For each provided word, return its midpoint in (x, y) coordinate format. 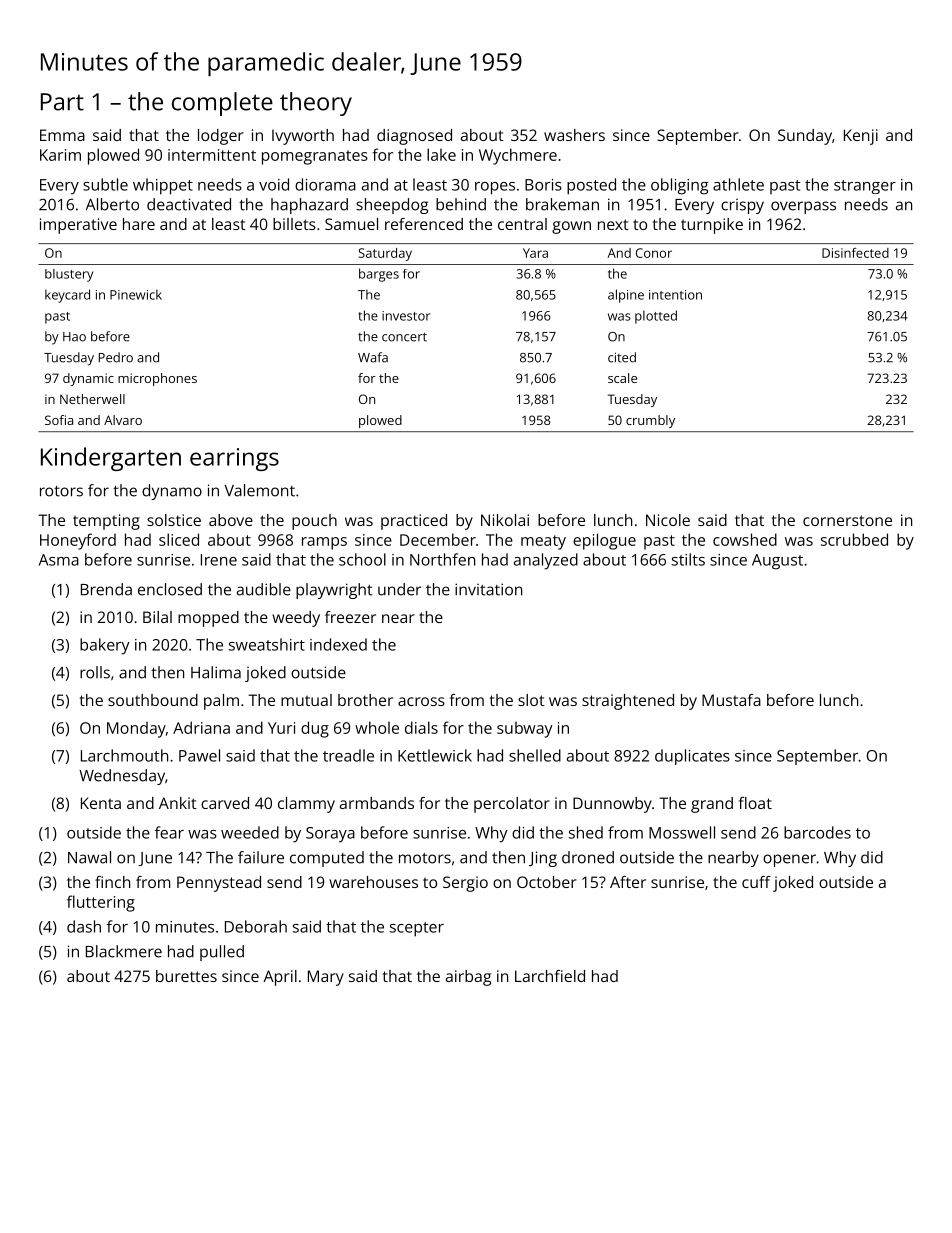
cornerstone (847, 520)
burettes (186, 976)
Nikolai (505, 520)
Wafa (373, 357)
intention (675, 295)
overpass (803, 207)
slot (531, 700)
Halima (216, 672)
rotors (61, 491)
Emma (62, 135)
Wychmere (518, 156)
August (777, 562)
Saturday (385, 254)
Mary (326, 978)
